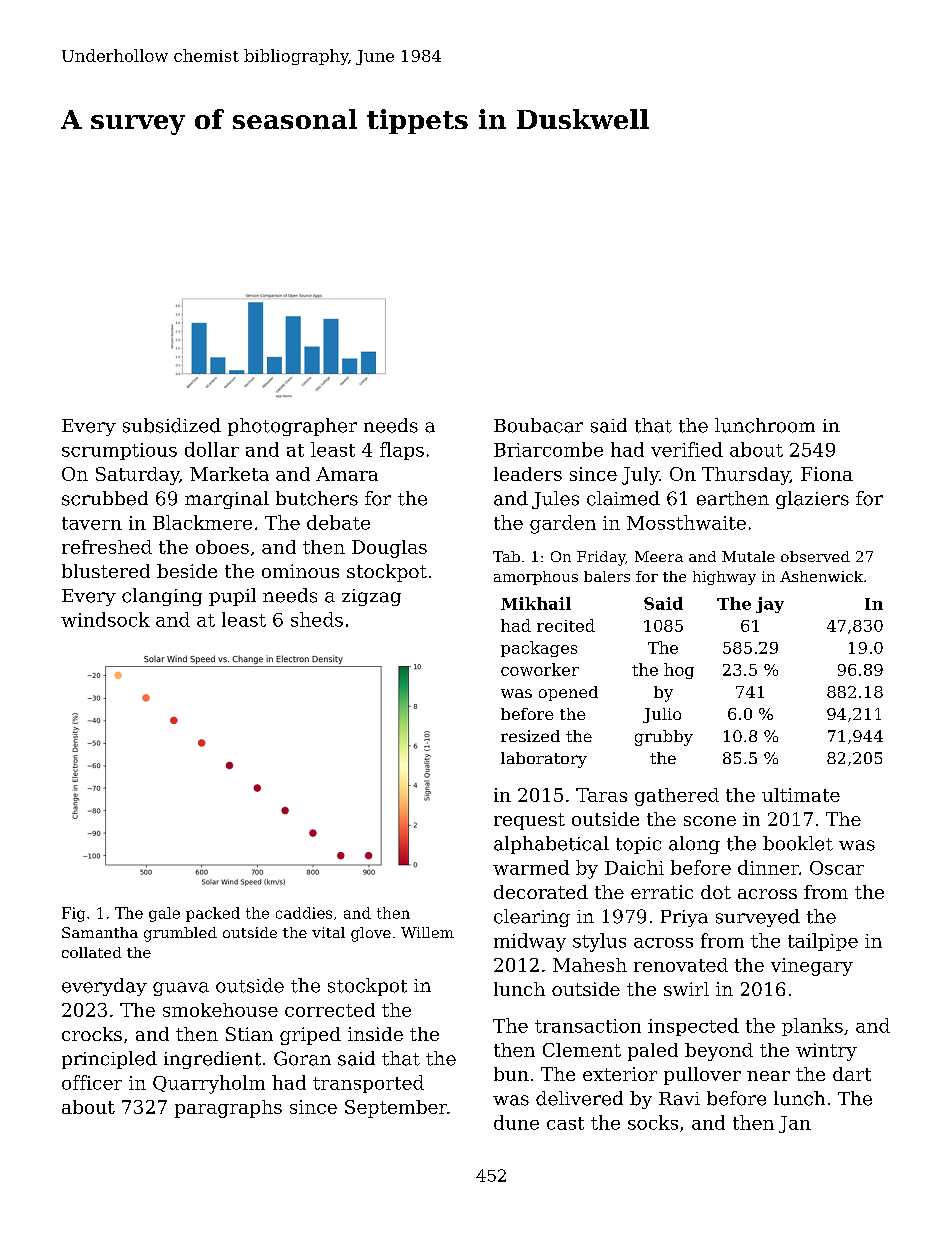  What do you see at coordinates (548, 449) in the image?
I see `Briarcombe` at bounding box center [548, 449].
